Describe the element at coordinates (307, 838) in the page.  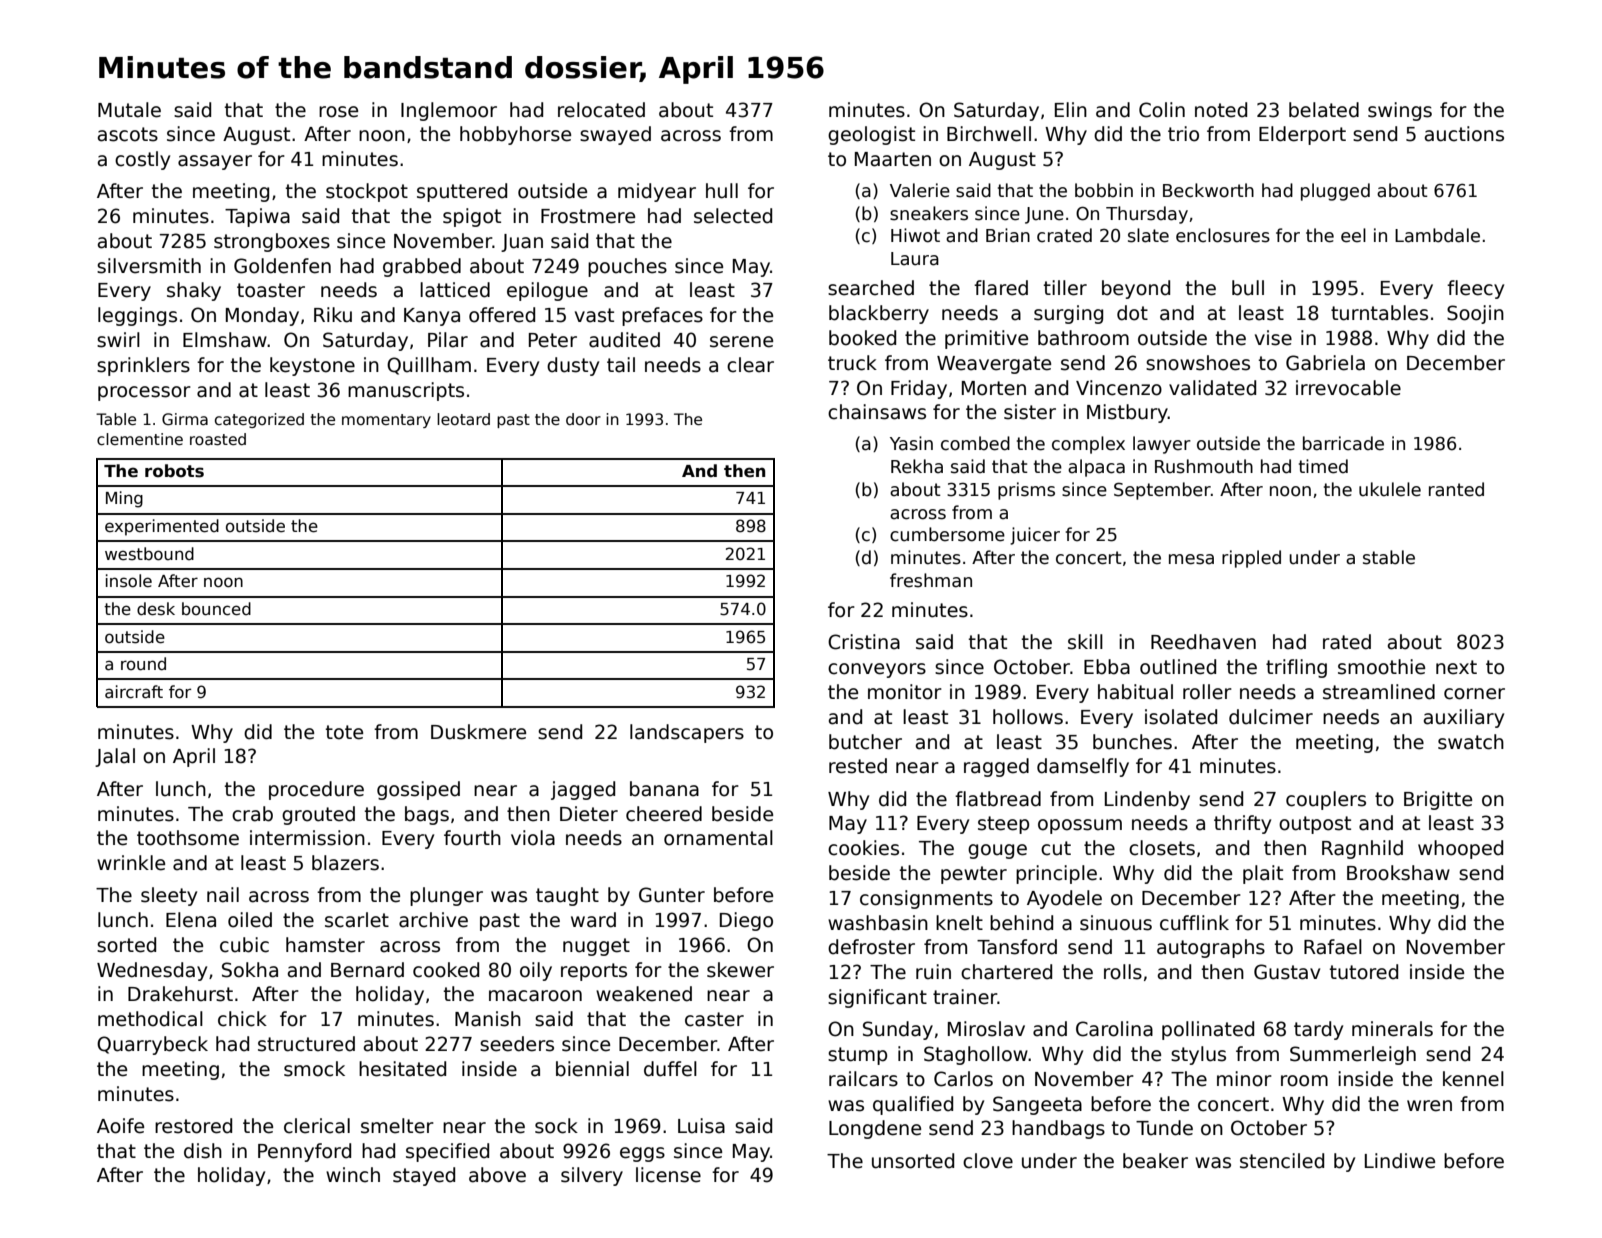
I see `intermission` at that location.
